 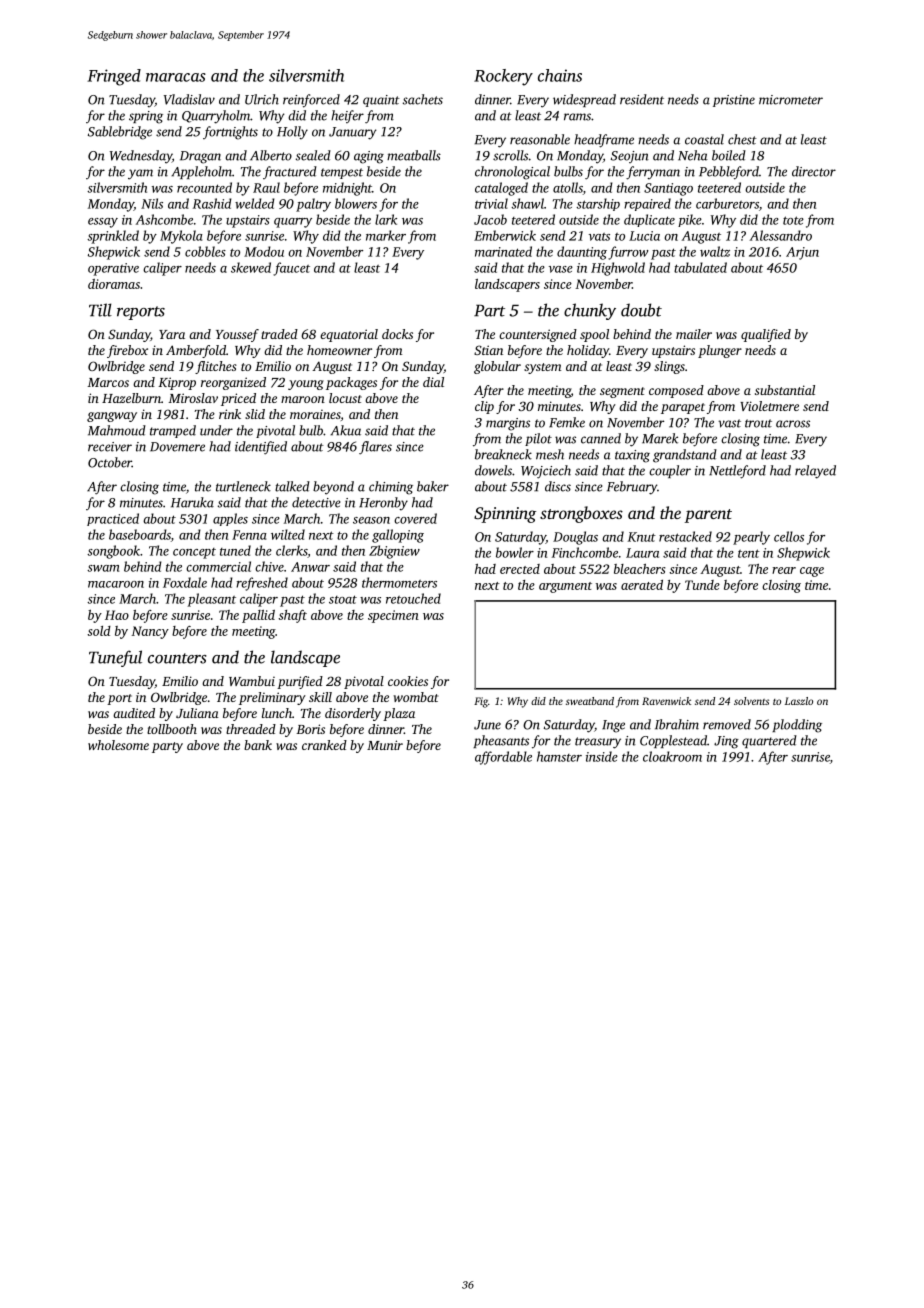 I want to click on tempest, so click(x=342, y=173).
